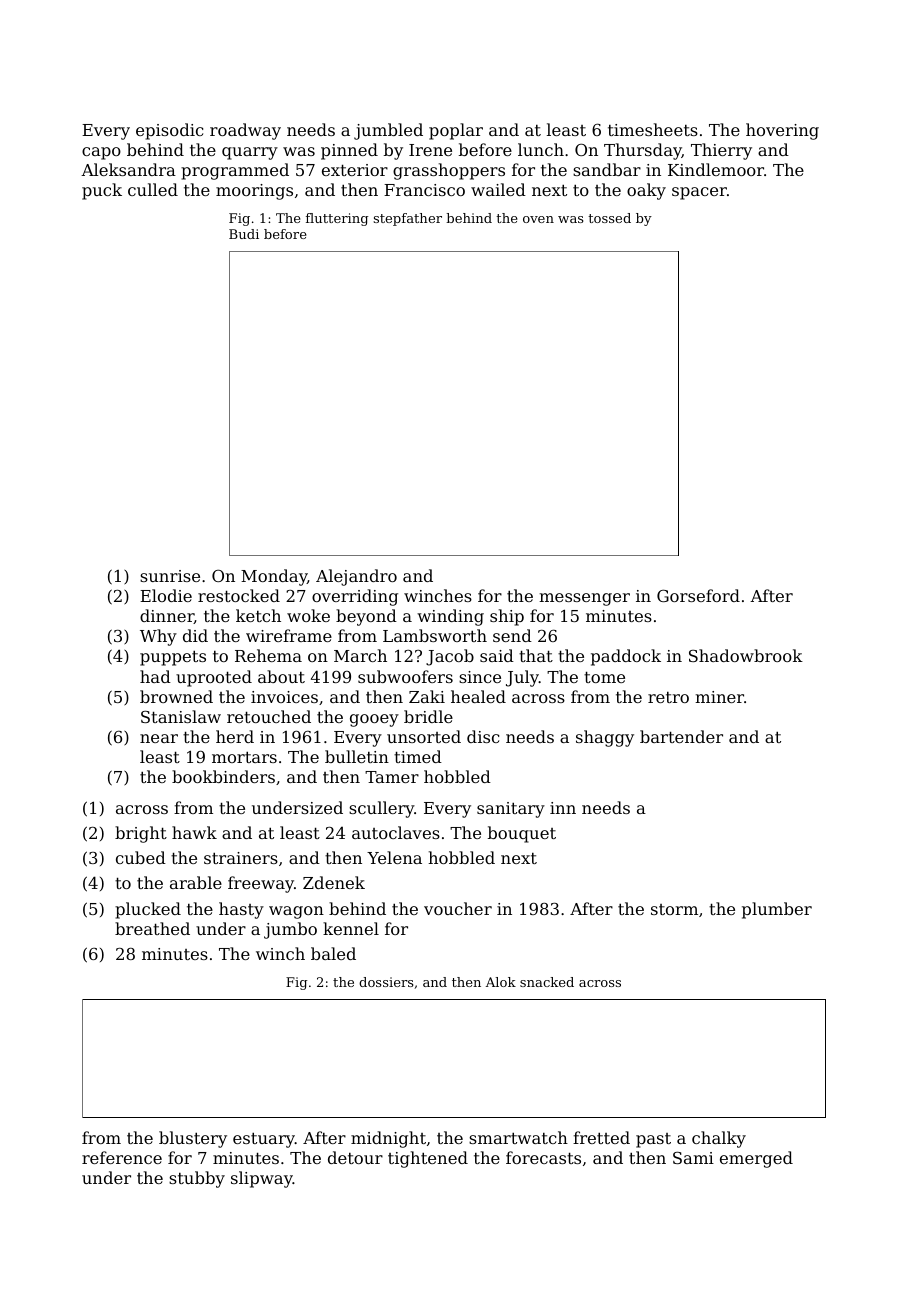  What do you see at coordinates (194, 832) in the document?
I see `hawk` at bounding box center [194, 832].
